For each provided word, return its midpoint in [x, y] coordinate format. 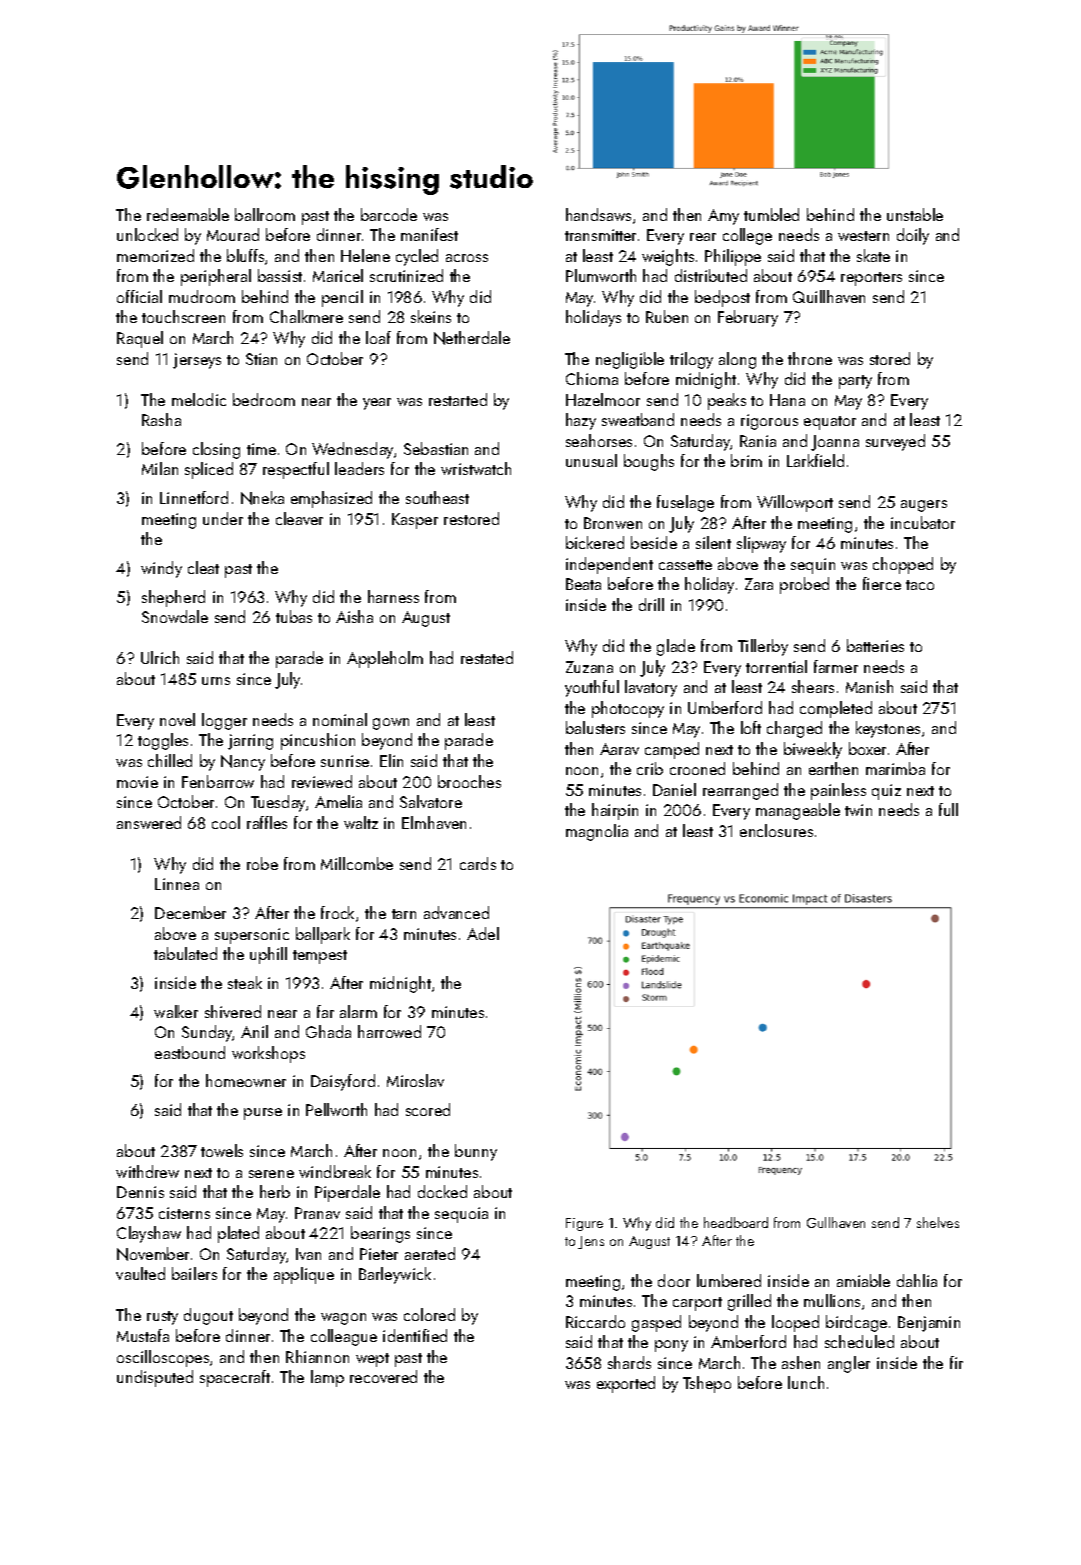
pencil [342, 298]
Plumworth [601, 275]
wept [372, 1360]
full [948, 809]
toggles [163, 741]
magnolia [597, 832]
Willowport [795, 503]
